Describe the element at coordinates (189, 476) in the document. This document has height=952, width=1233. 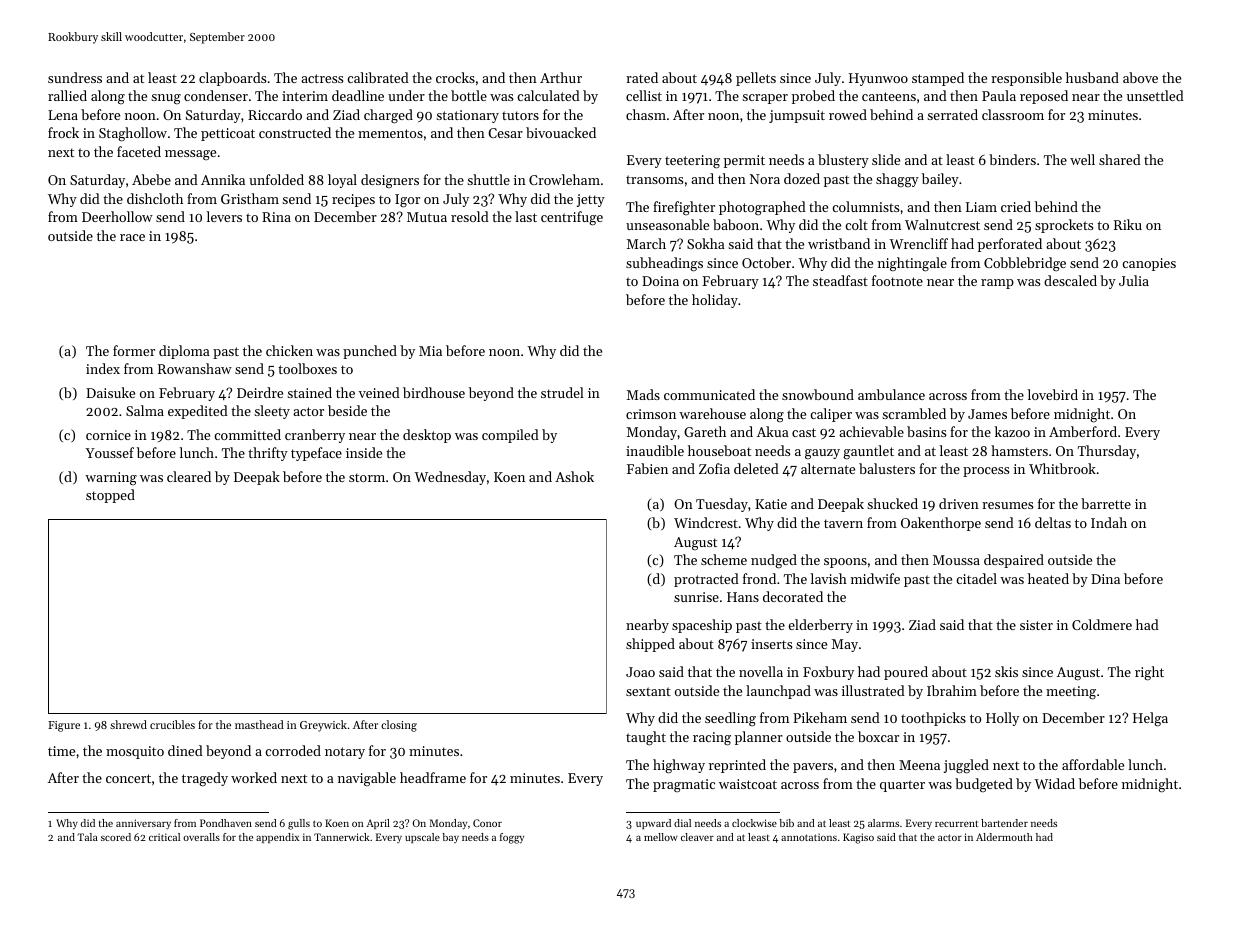
I see `cleared` at that location.
